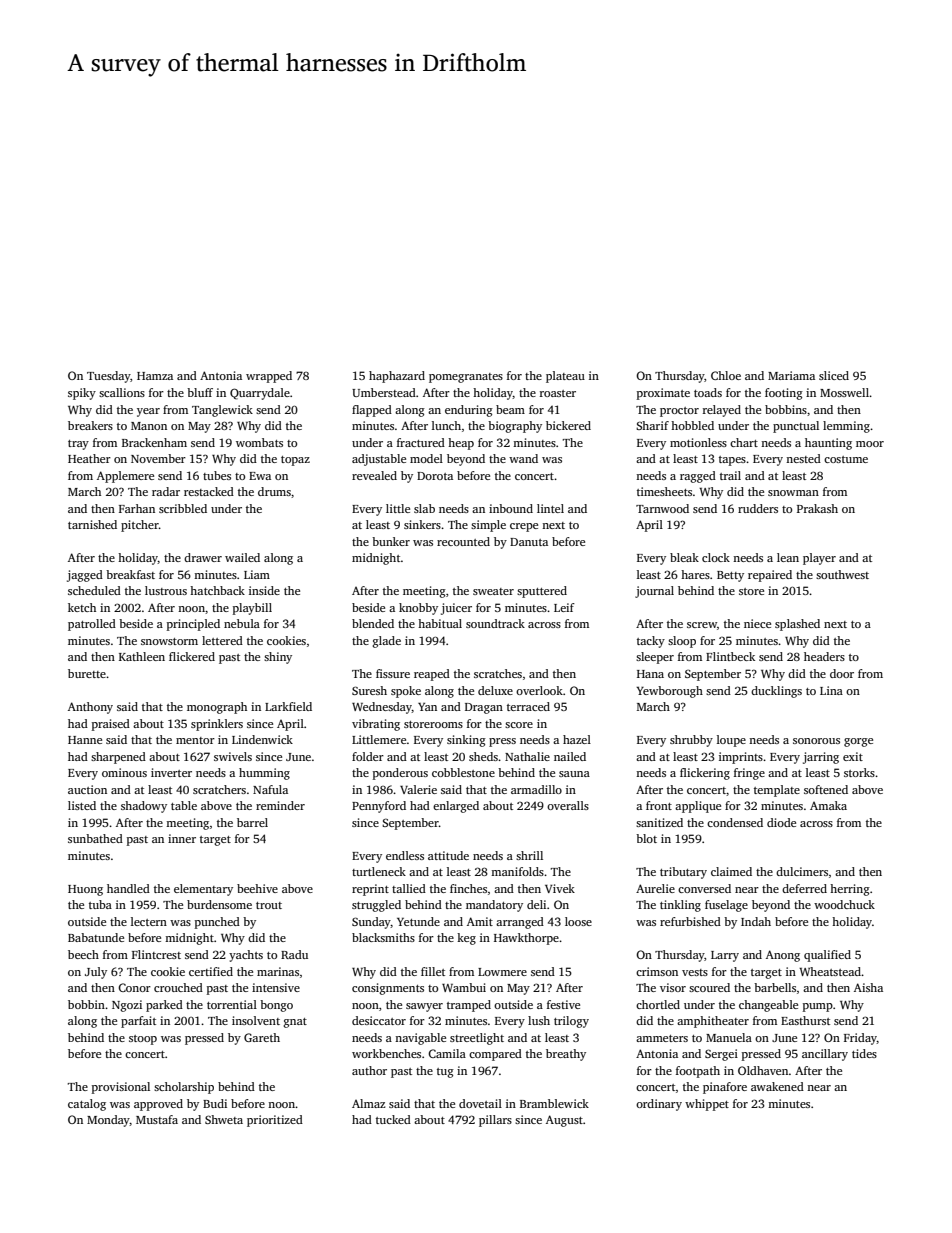 The image size is (952, 1233). Describe the element at coordinates (791, 375) in the screenshot. I see `Mariama` at that location.
